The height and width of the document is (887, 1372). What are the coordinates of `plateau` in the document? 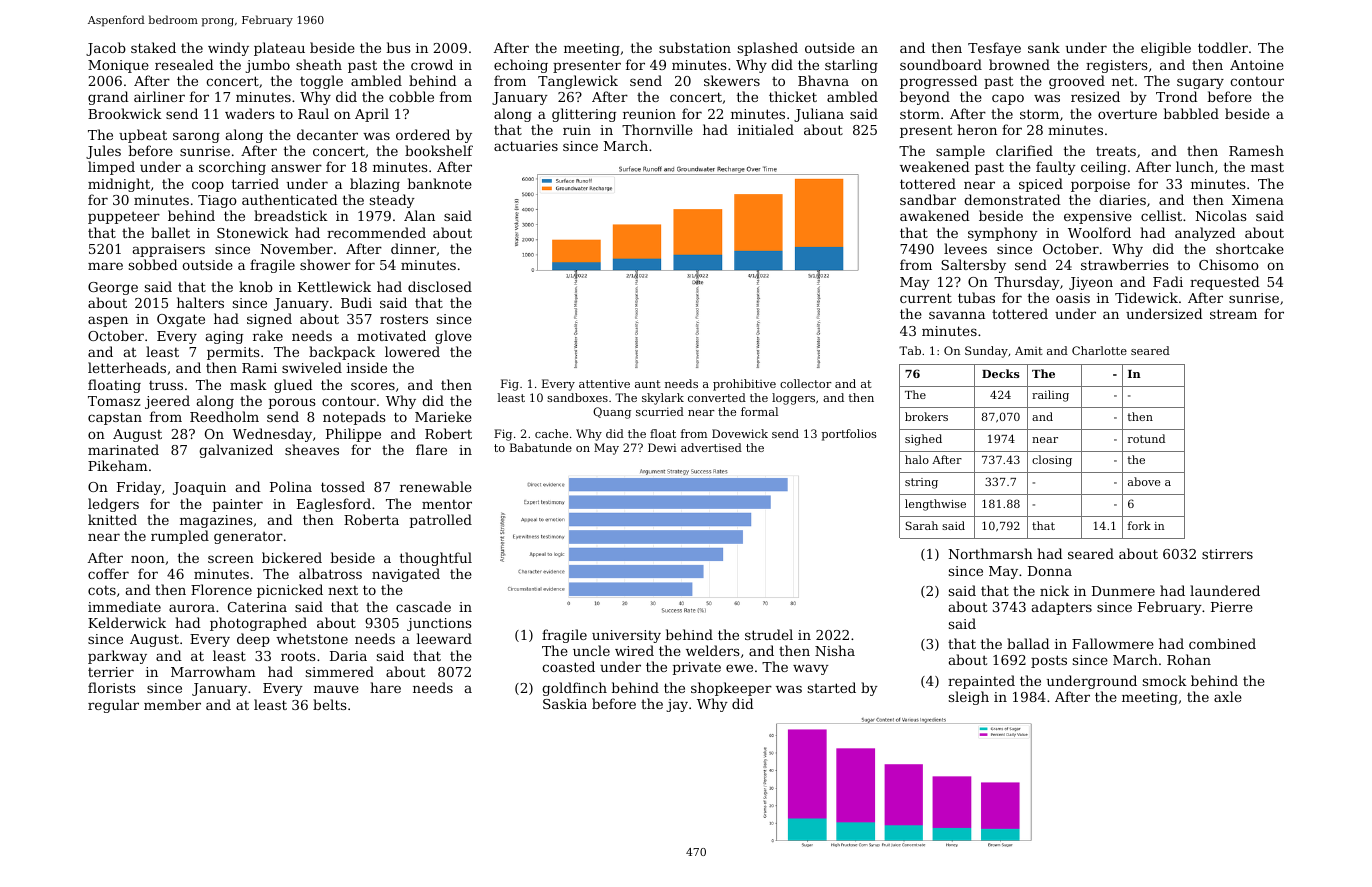 It's located at (279, 49).
